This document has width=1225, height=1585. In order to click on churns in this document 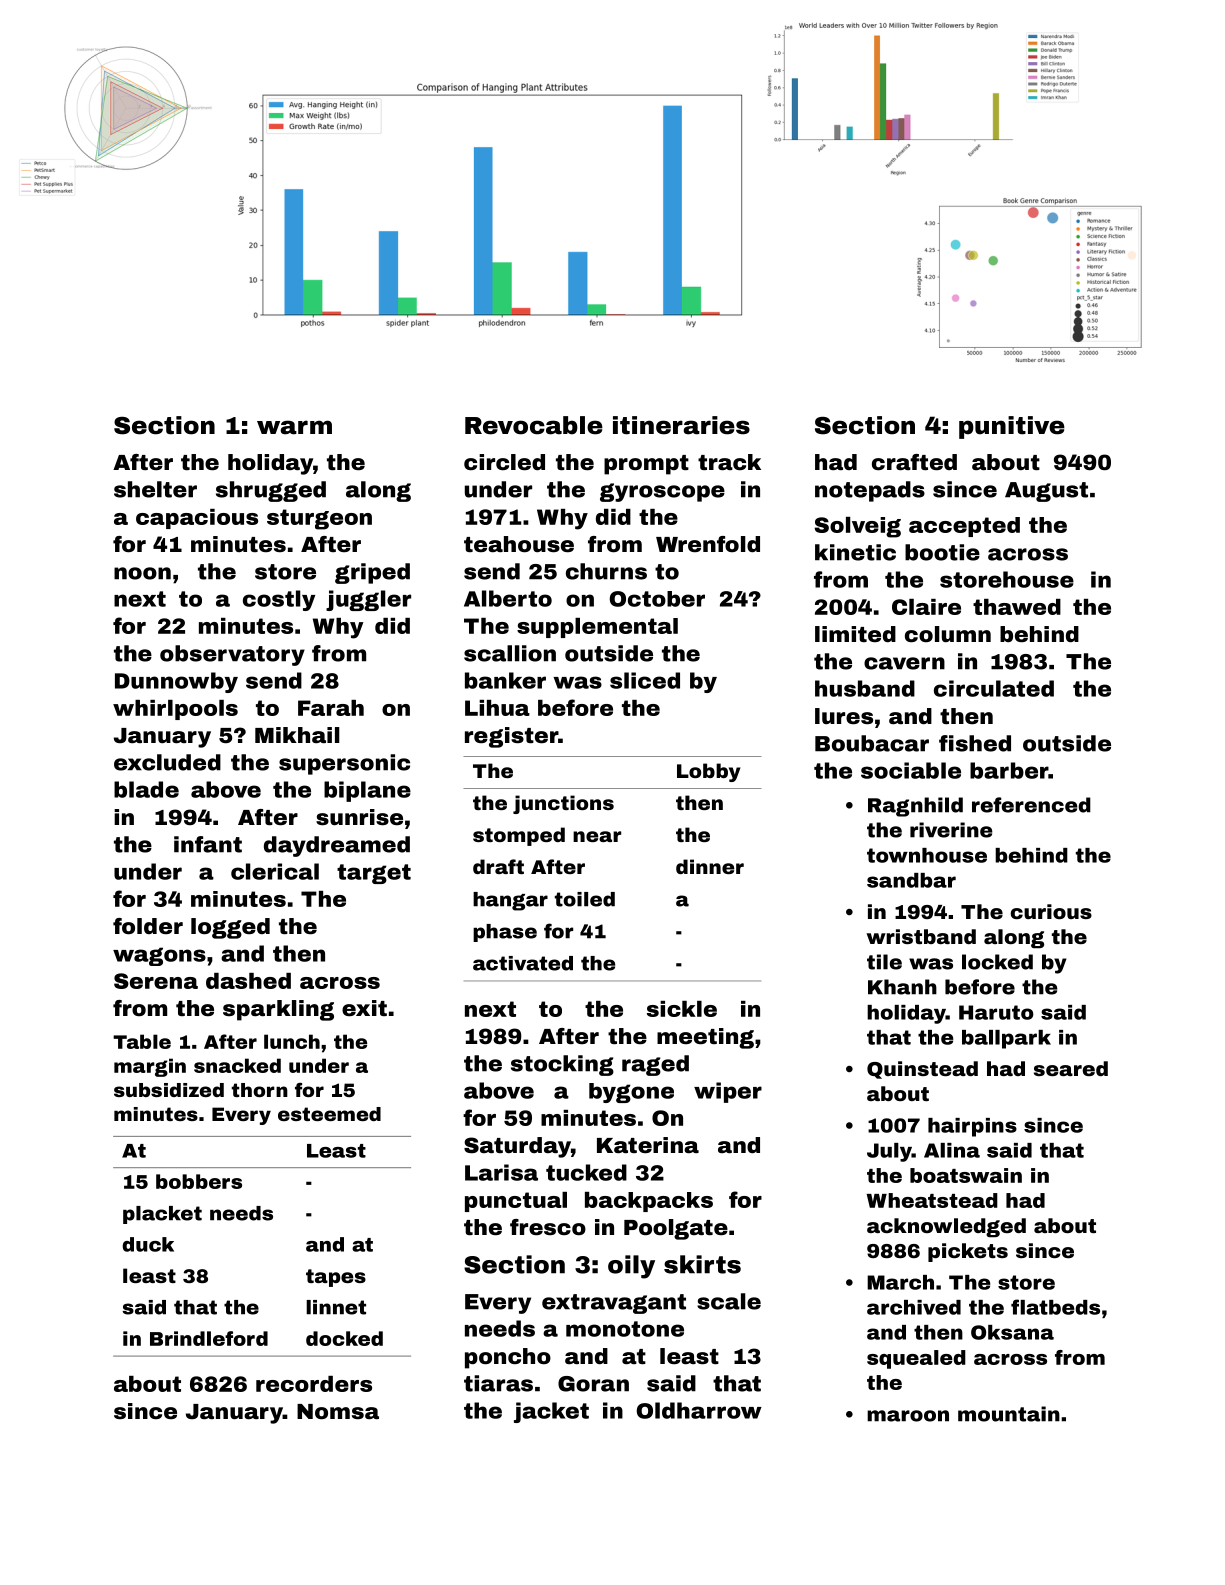, I will do `click(606, 571)`.
